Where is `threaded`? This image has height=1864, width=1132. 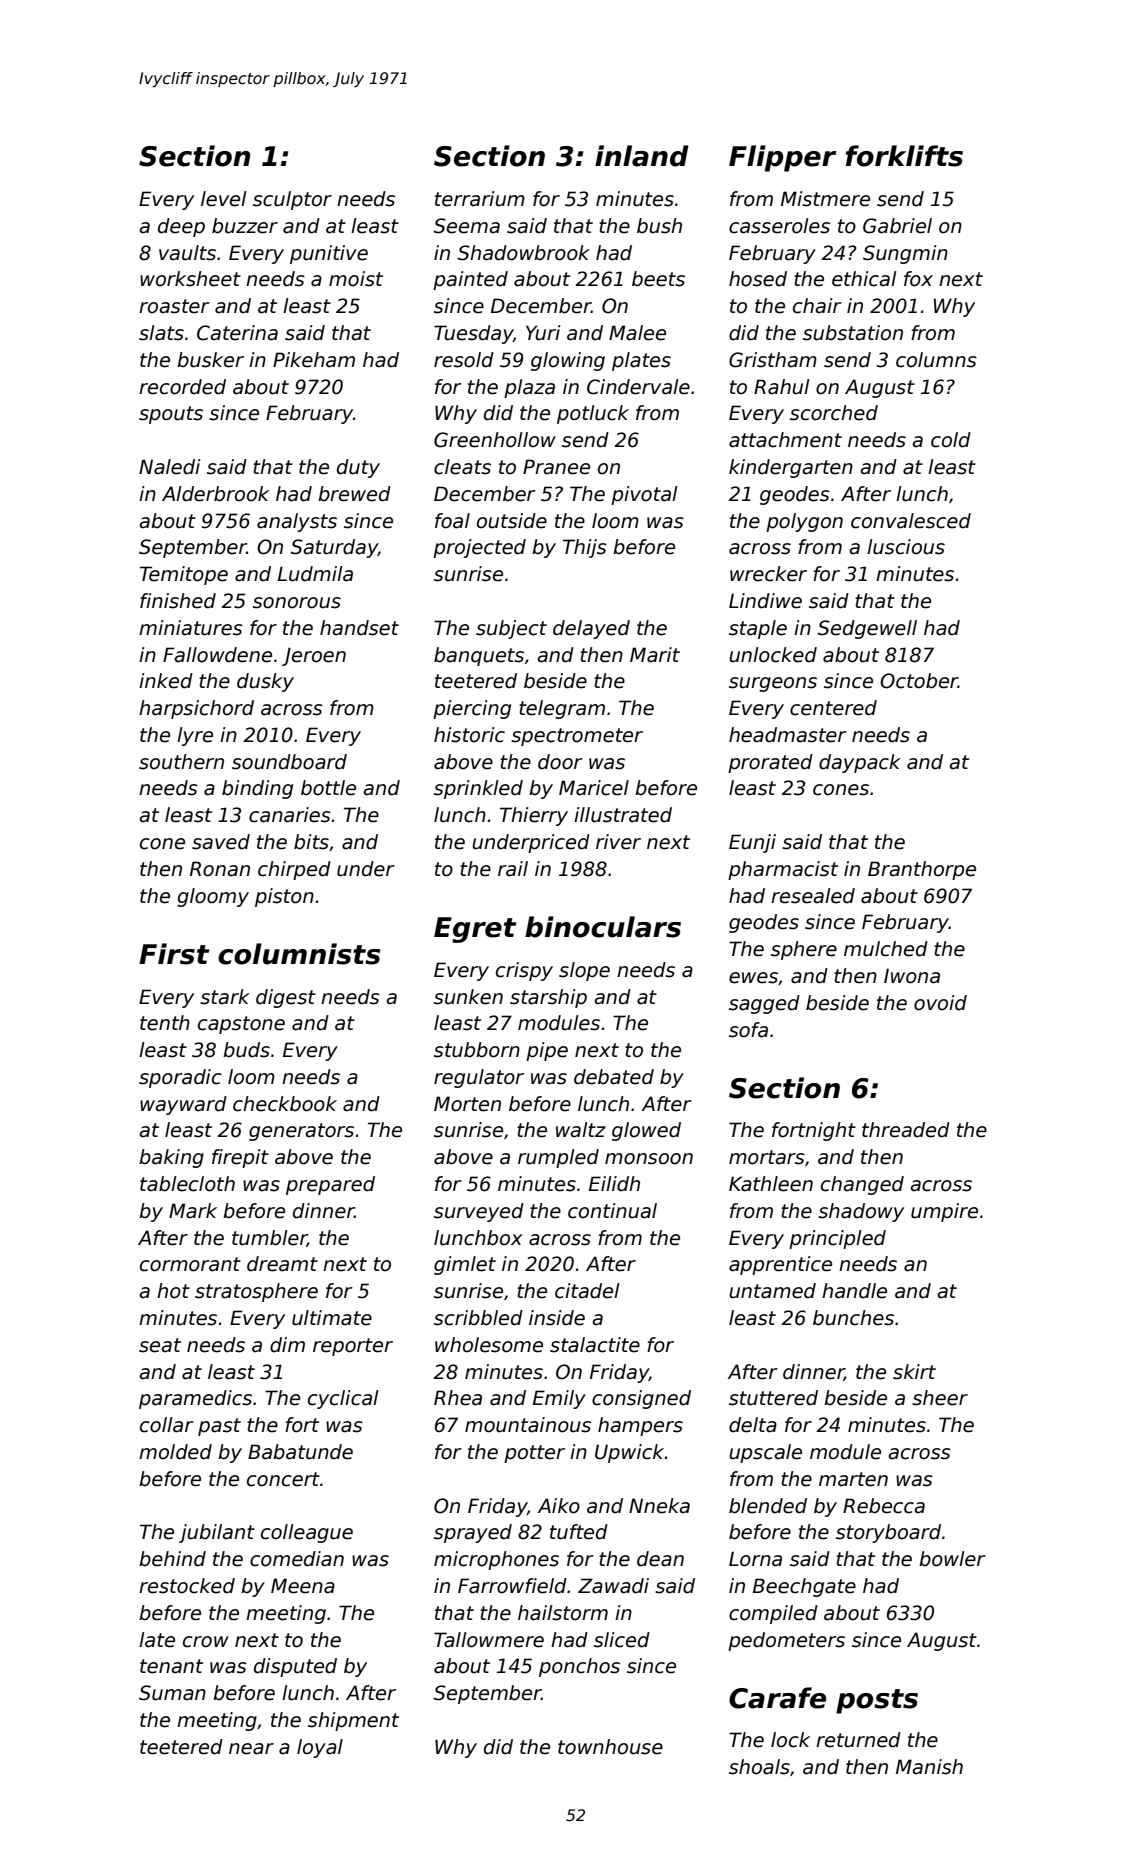 threaded is located at coordinates (906, 1130).
